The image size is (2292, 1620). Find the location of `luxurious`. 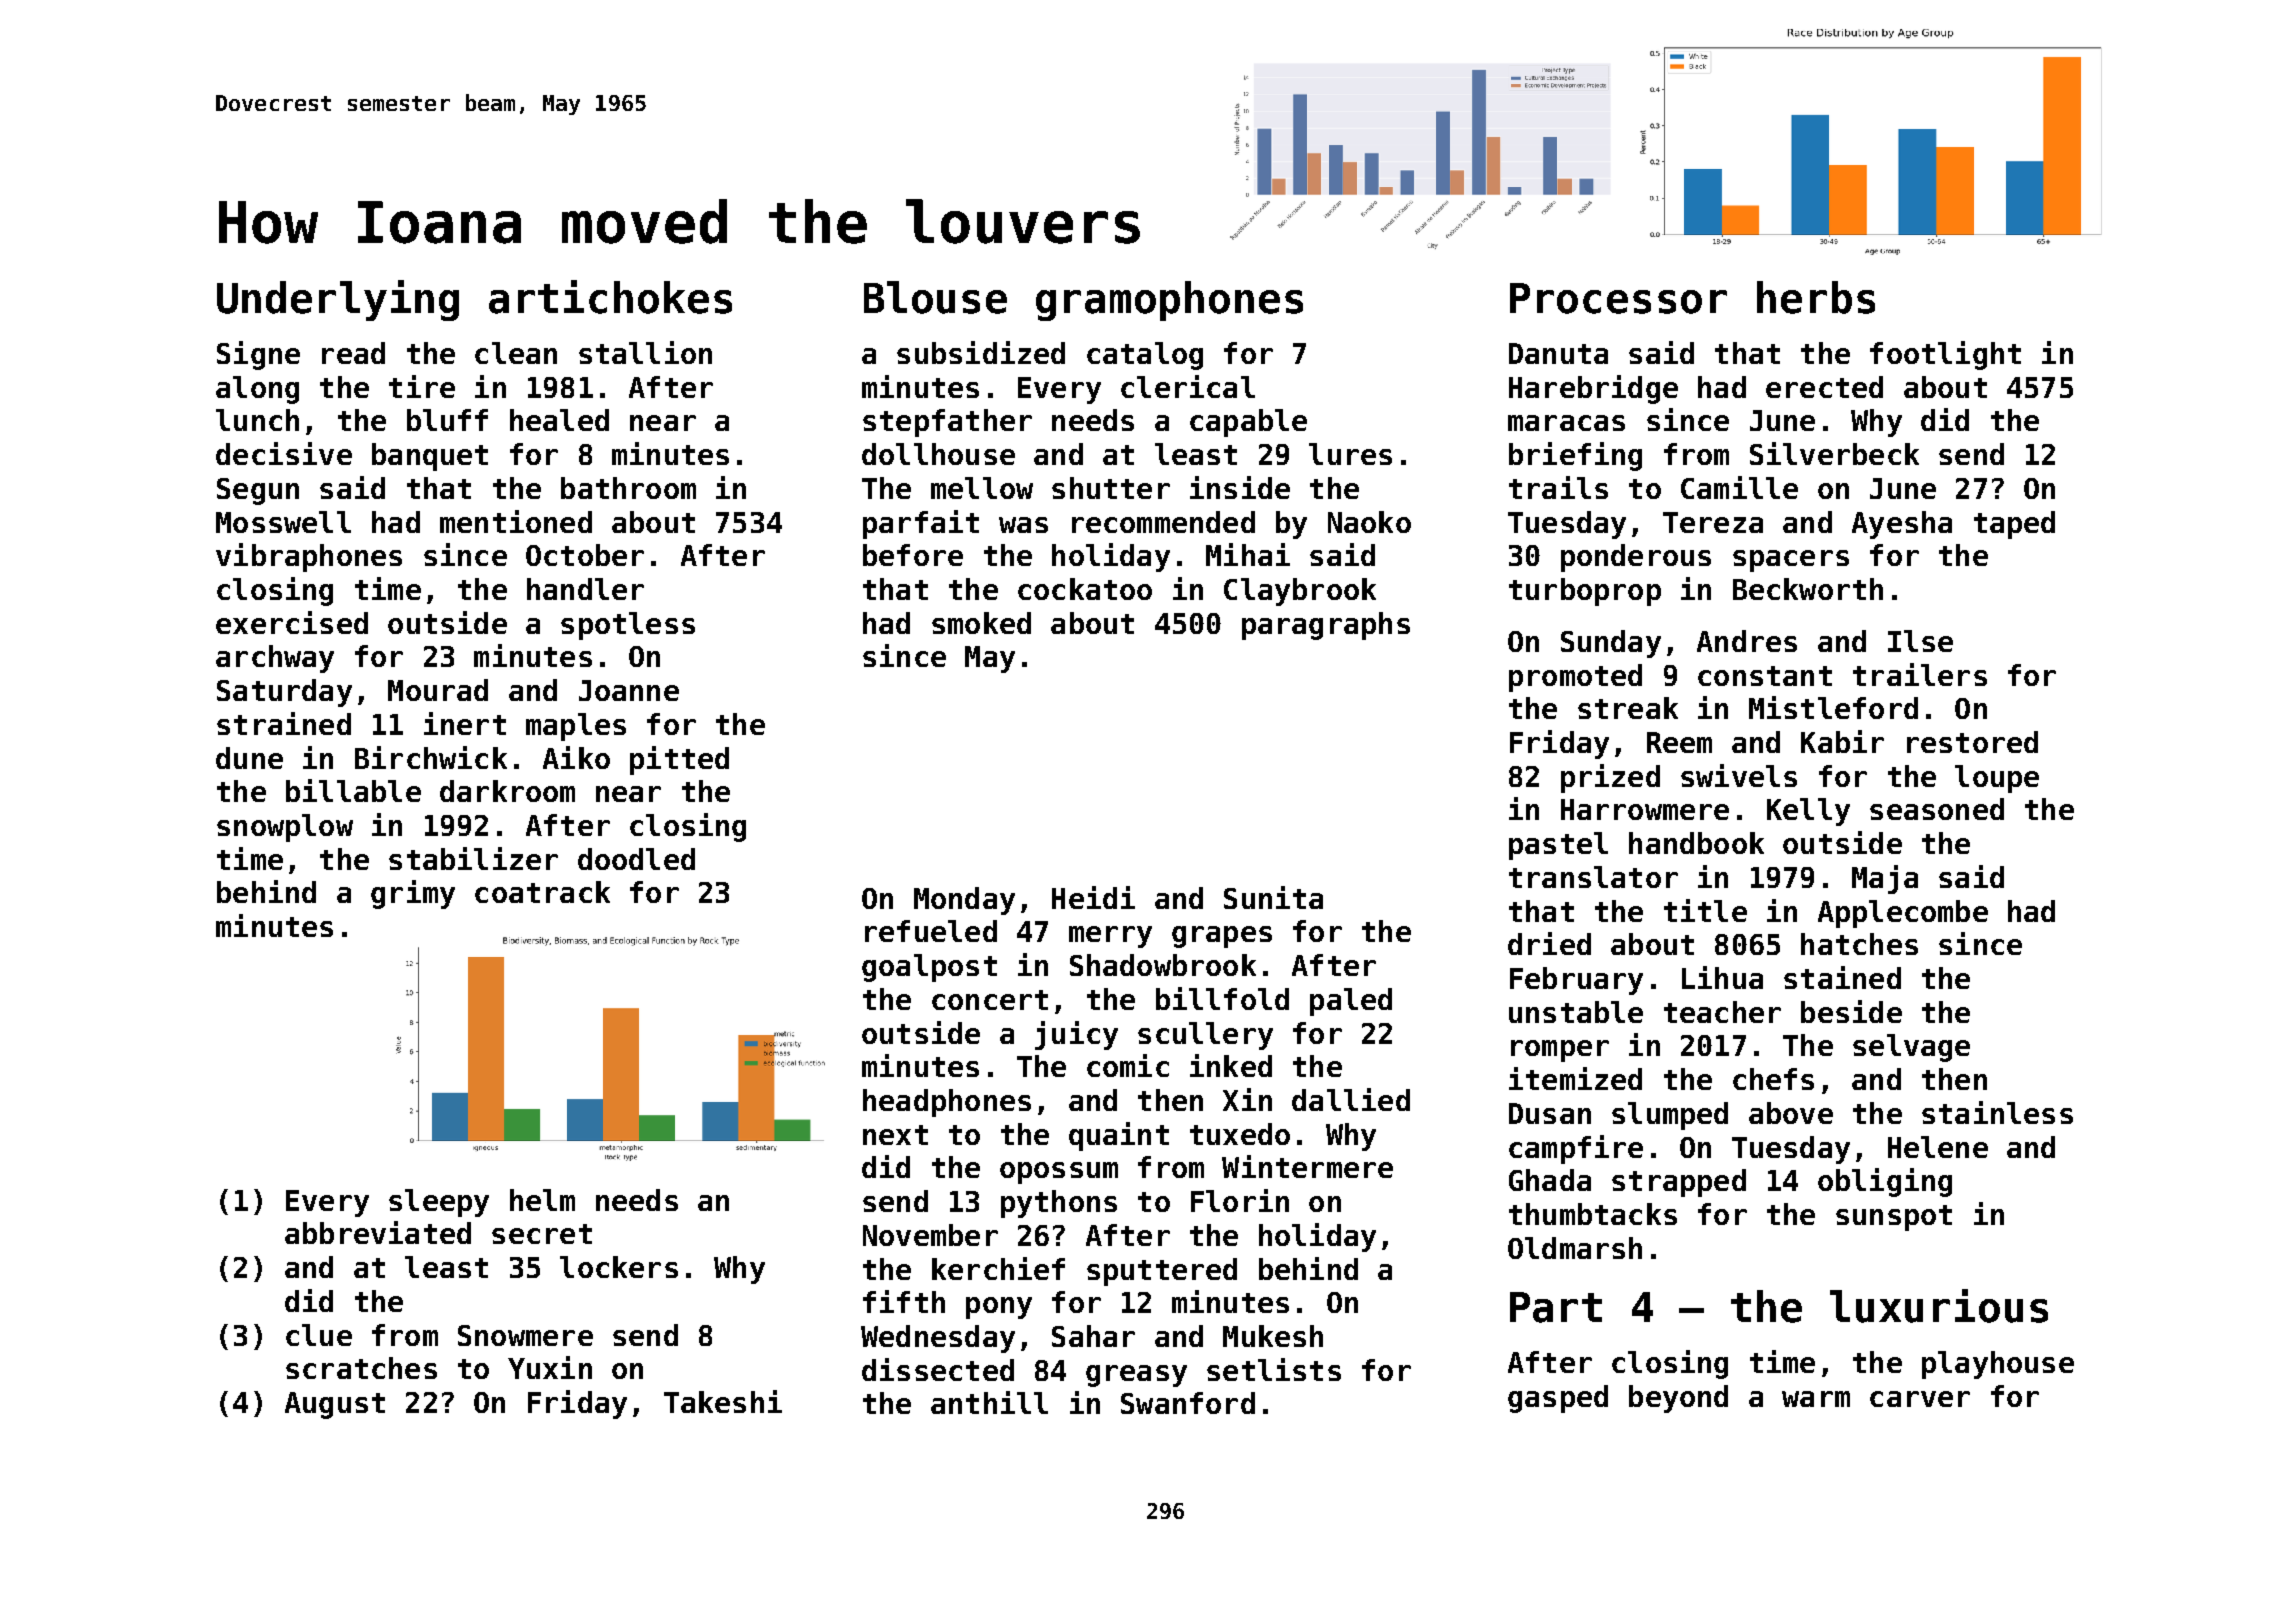

luxurious is located at coordinates (1939, 1306).
